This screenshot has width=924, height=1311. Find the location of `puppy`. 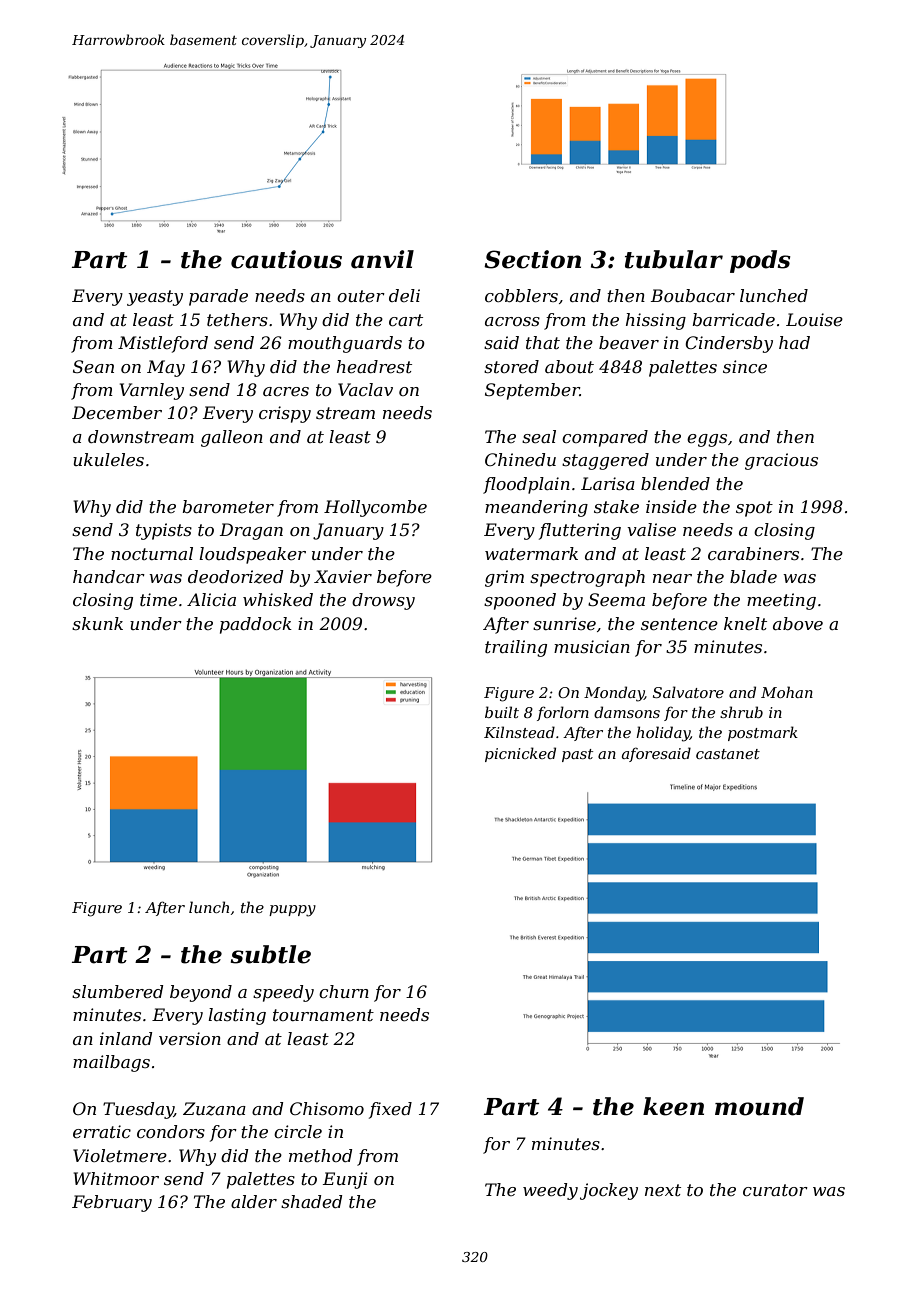

puppy is located at coordinates (292, 911).
